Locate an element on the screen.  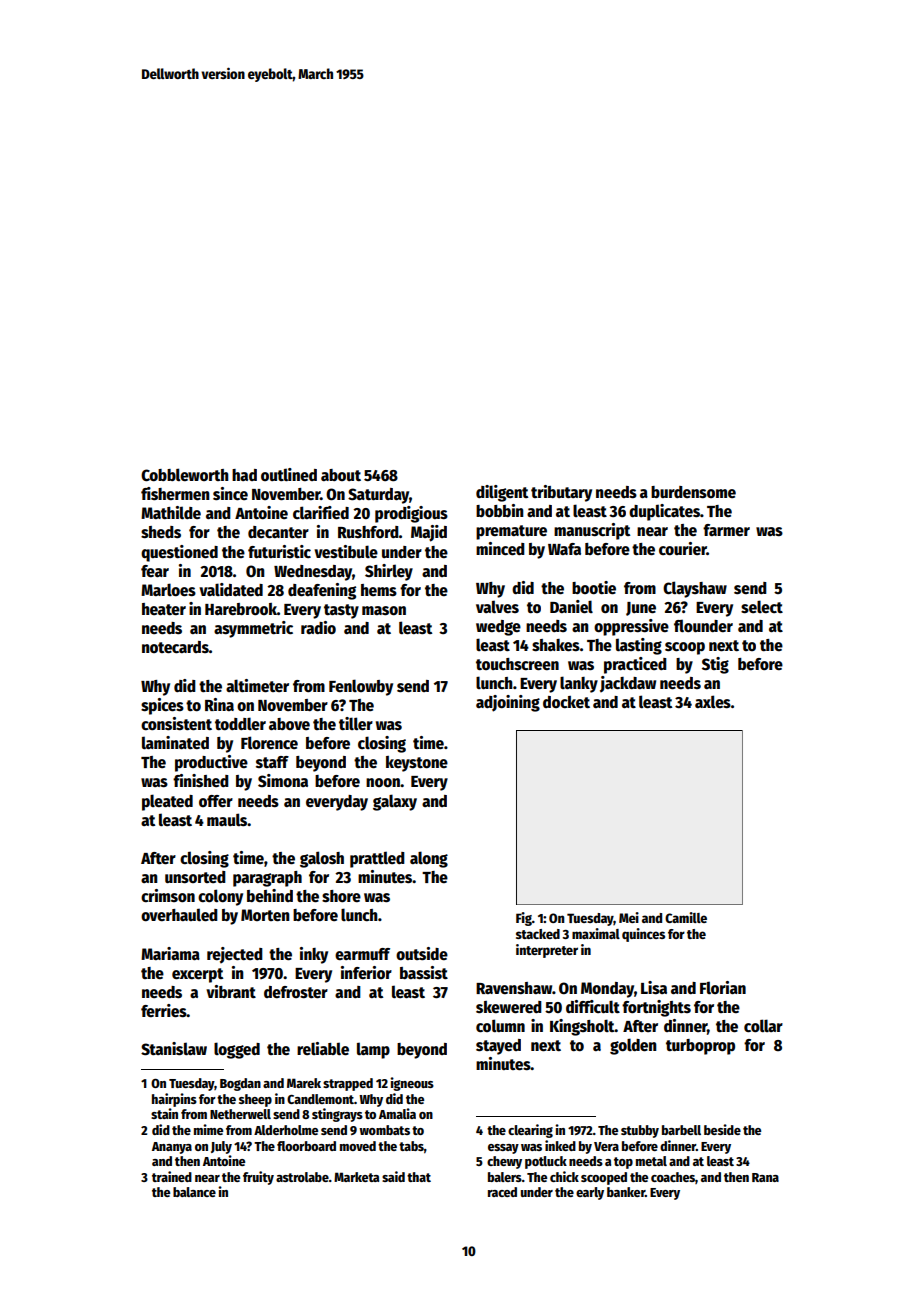
about is located at coordinates (341, 475).
